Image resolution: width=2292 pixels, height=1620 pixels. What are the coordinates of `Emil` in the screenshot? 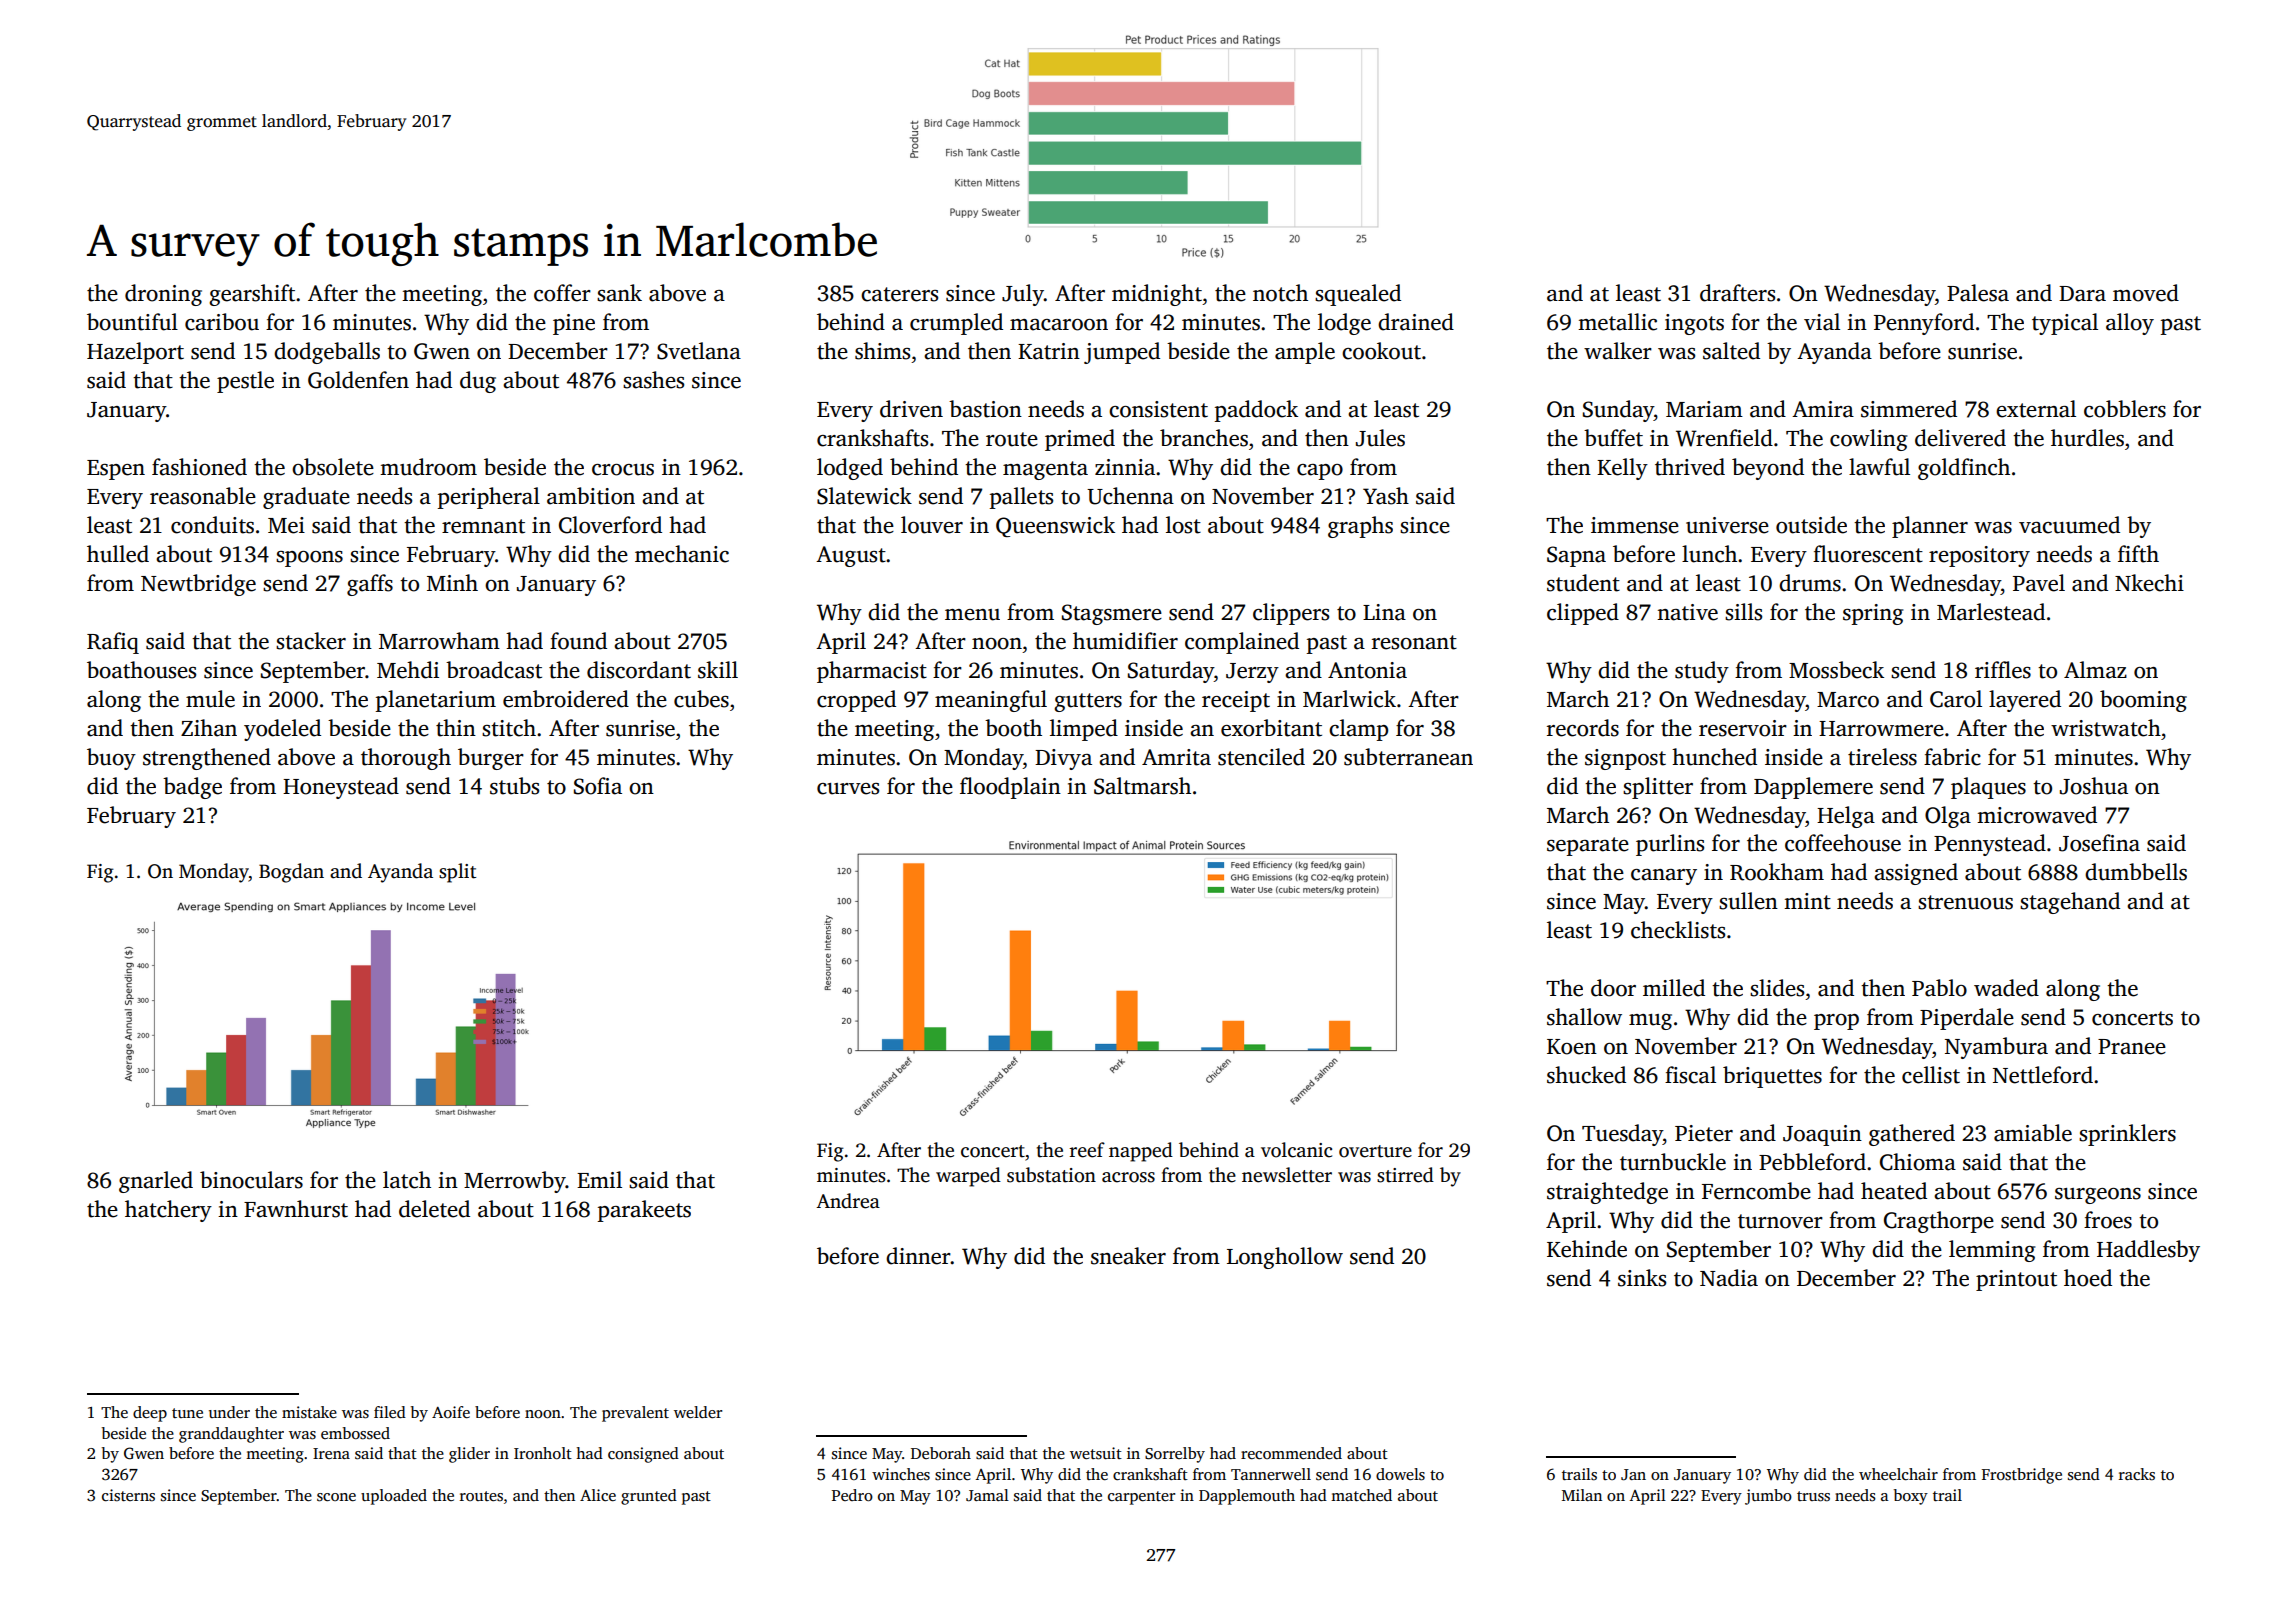 It's located at (599, 1179).
